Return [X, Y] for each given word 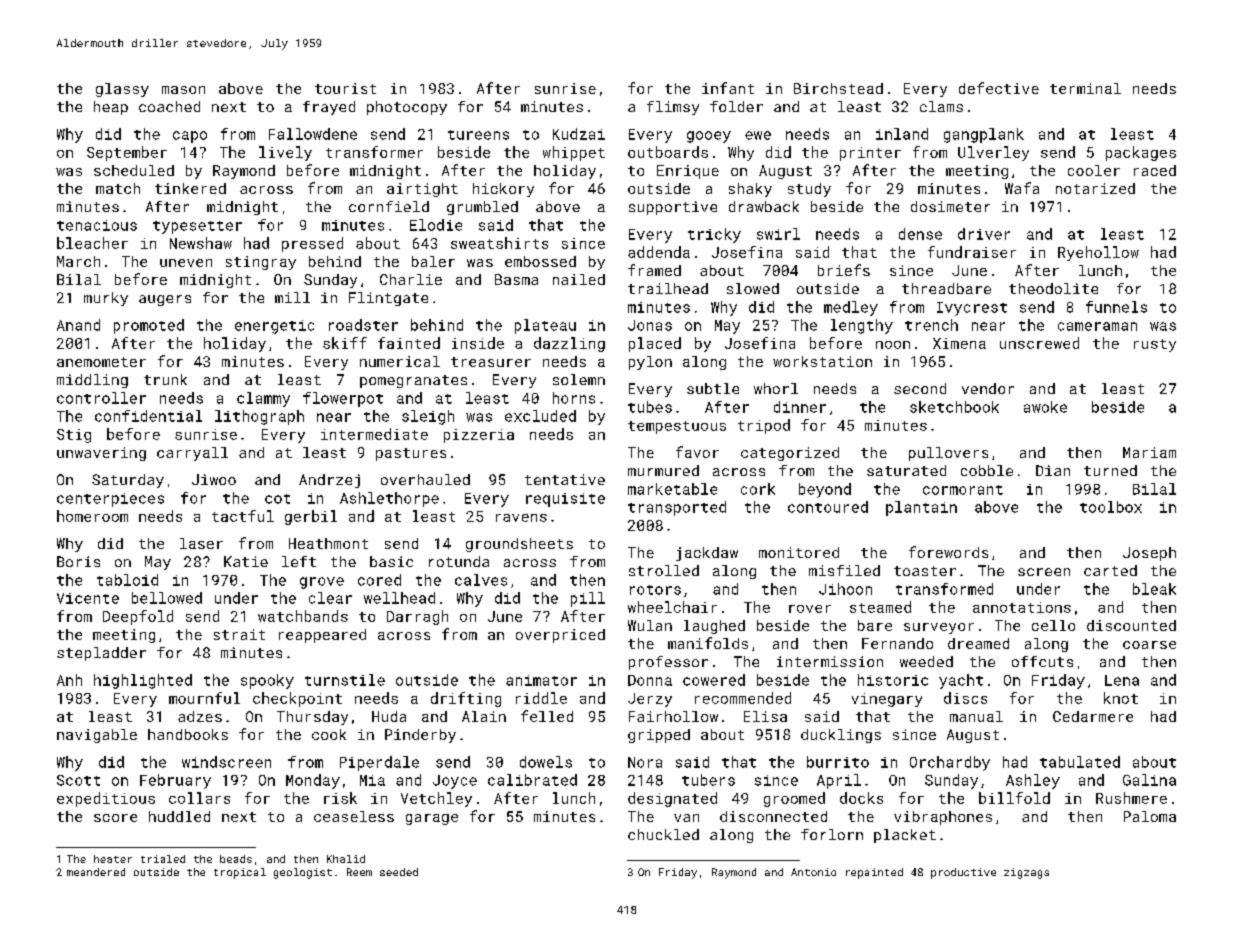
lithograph [259, 417]
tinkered [190, 188]
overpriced [560, 636]
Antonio [813, 872]
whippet [574, 153]
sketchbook [954, 407]
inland [902, 134]
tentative [565, 479]
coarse [1149, 645]
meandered [96, 872]
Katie [246, 561]
